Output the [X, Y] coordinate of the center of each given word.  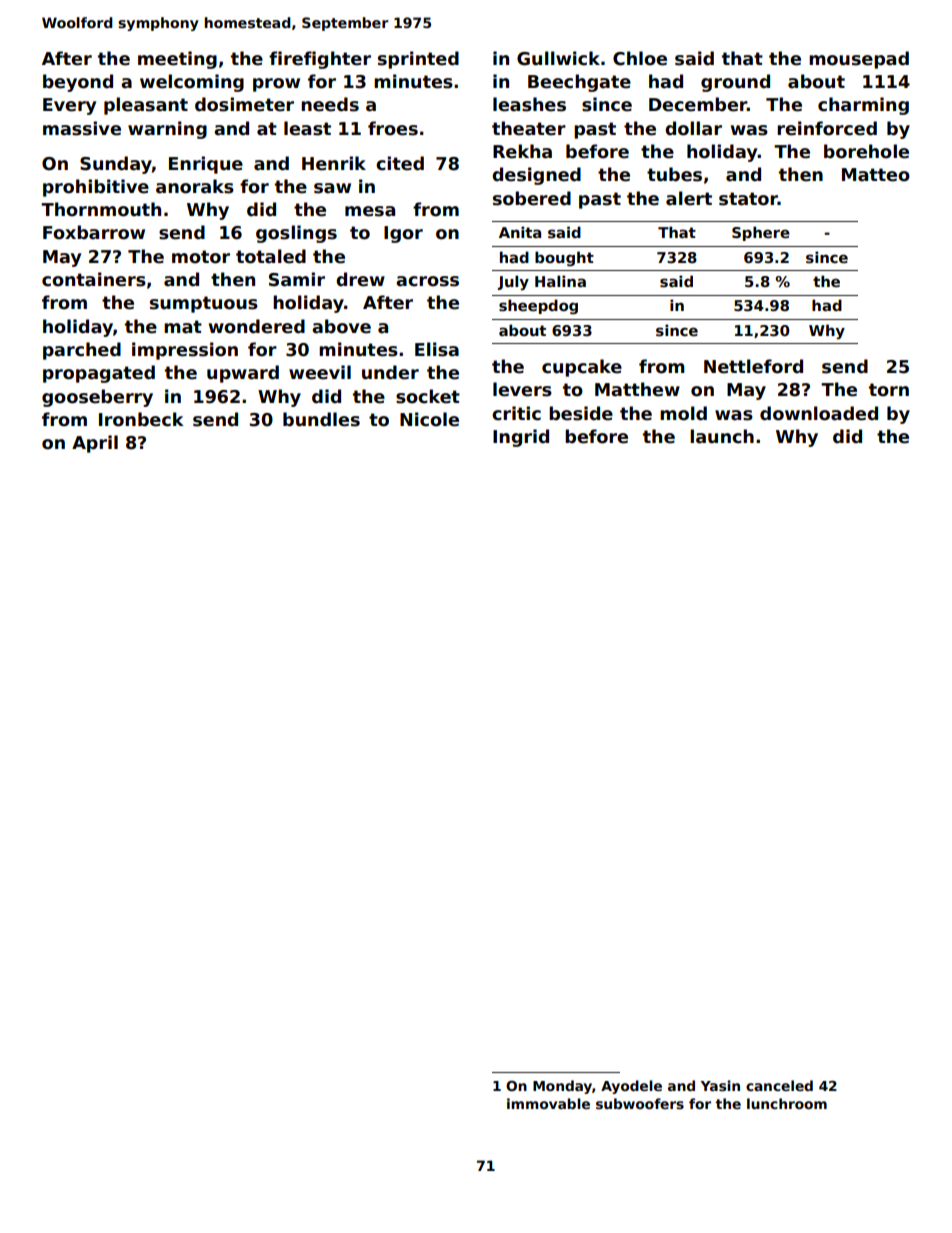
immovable [548, 1103]
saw [332, 188]
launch [722, 436]
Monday [562, 1087]
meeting [177, 60]
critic [516, 413]
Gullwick [558, 58]
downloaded [819, 413]
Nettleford [753, 366]
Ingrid [521, 438]
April [95, 444]
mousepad [859, 60]
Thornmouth [101, 209]
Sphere [761, 233]
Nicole [429, 419]
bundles [321, 419]
